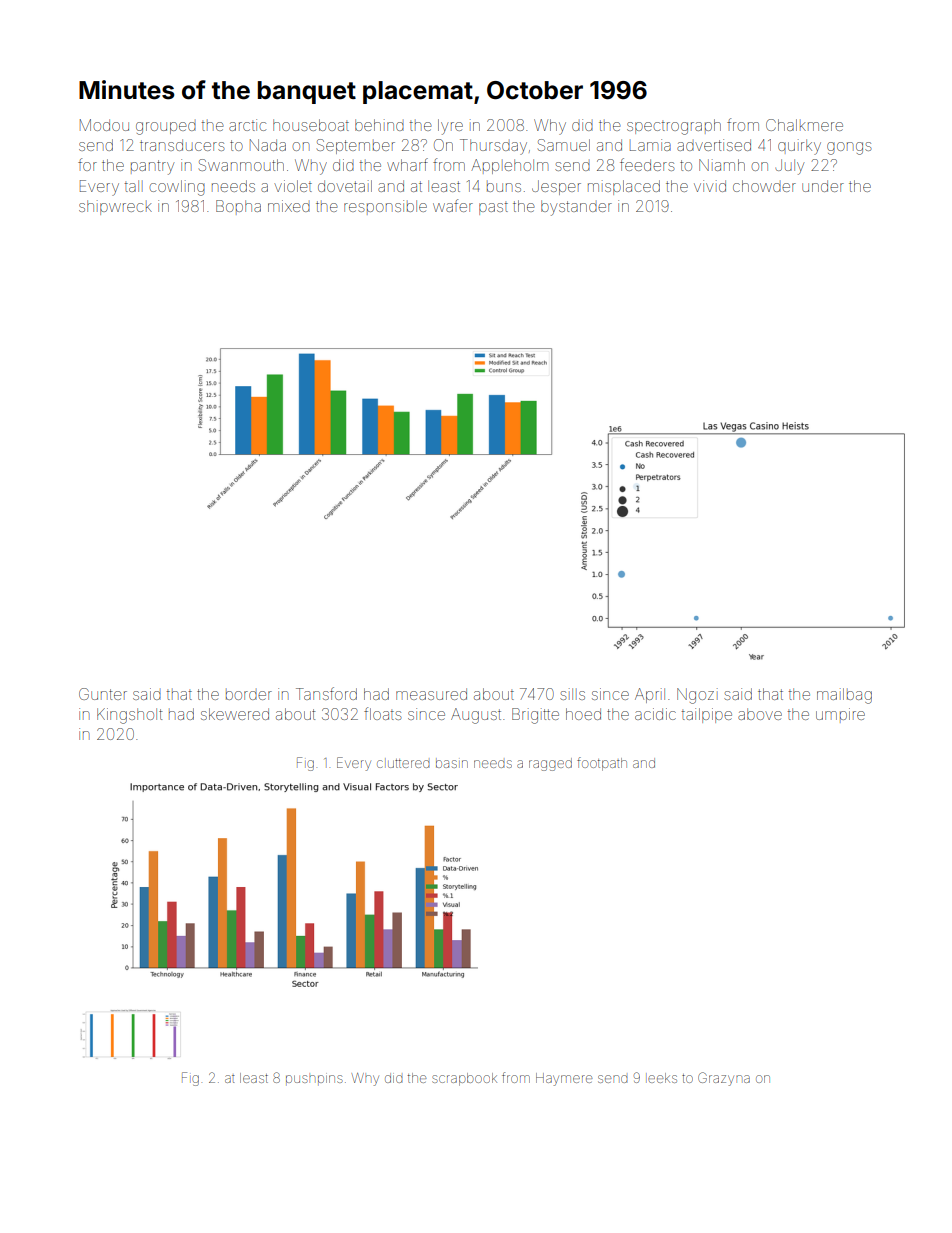 The height and width of the document is (1233, 952). Describe the element at coordinates (804, 125) in the document. I see `Chalkmere` at that location.
